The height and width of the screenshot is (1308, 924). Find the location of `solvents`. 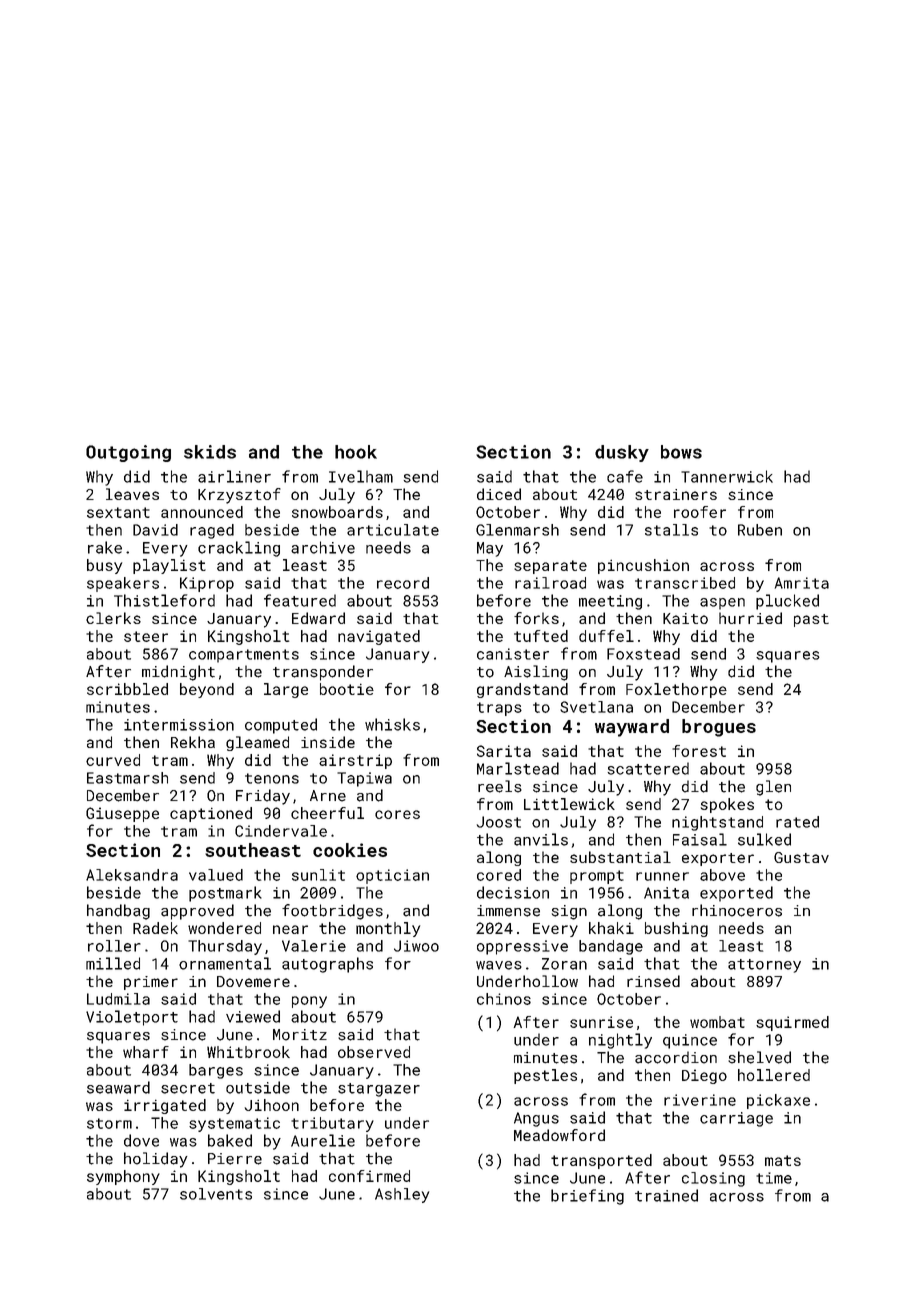

solvents is located at coordinates (216, 1194).
